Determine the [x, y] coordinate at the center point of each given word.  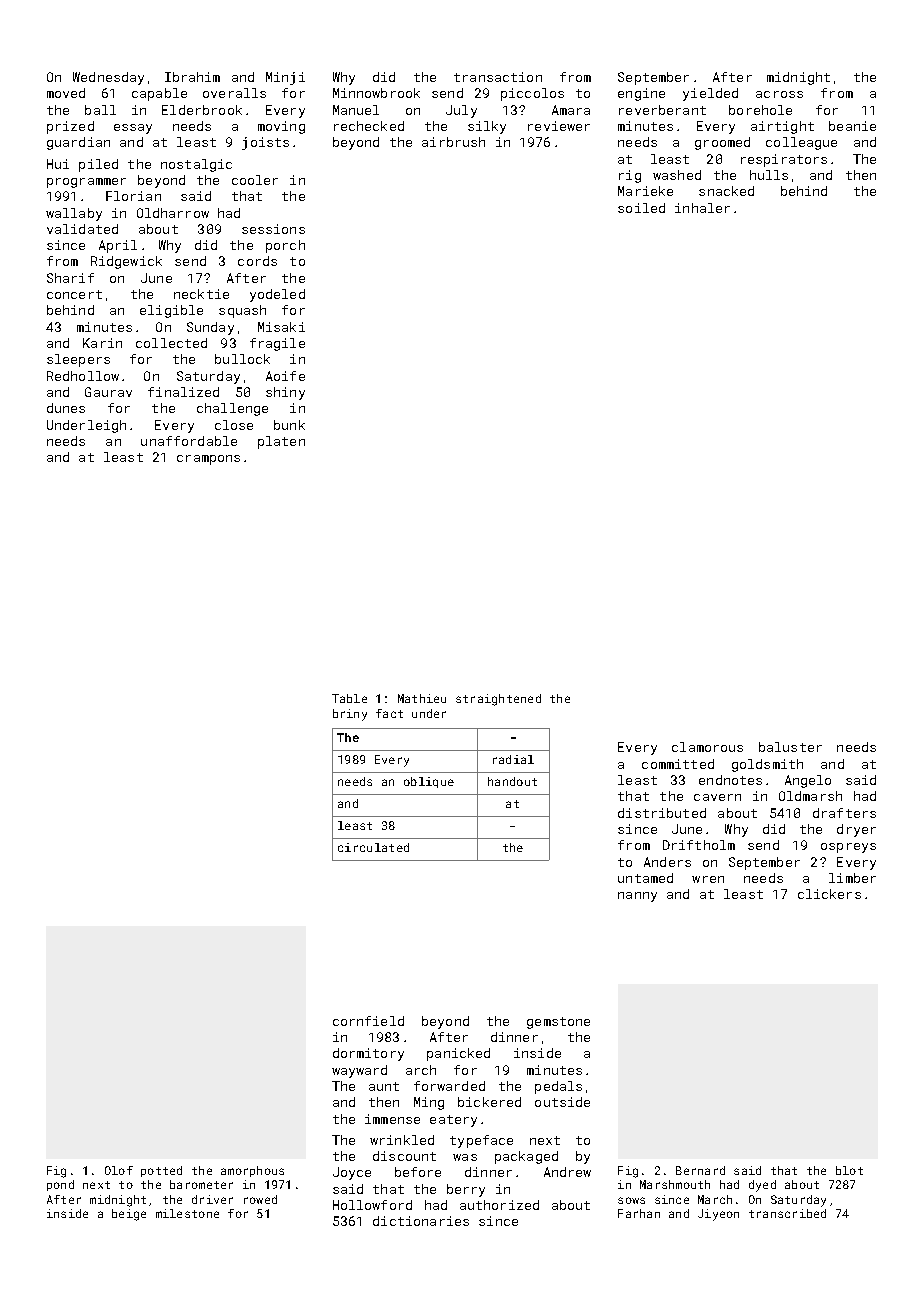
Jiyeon [718, 1215]
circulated [373, 847]
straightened [498, 700]
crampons [208, 460]
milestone [187, 1213]
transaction [498, 77]
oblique [429, 782]
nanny [637, 897]
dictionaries [421, 1221]
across [779, 94]
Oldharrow [173, 213]
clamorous [707, 747]
